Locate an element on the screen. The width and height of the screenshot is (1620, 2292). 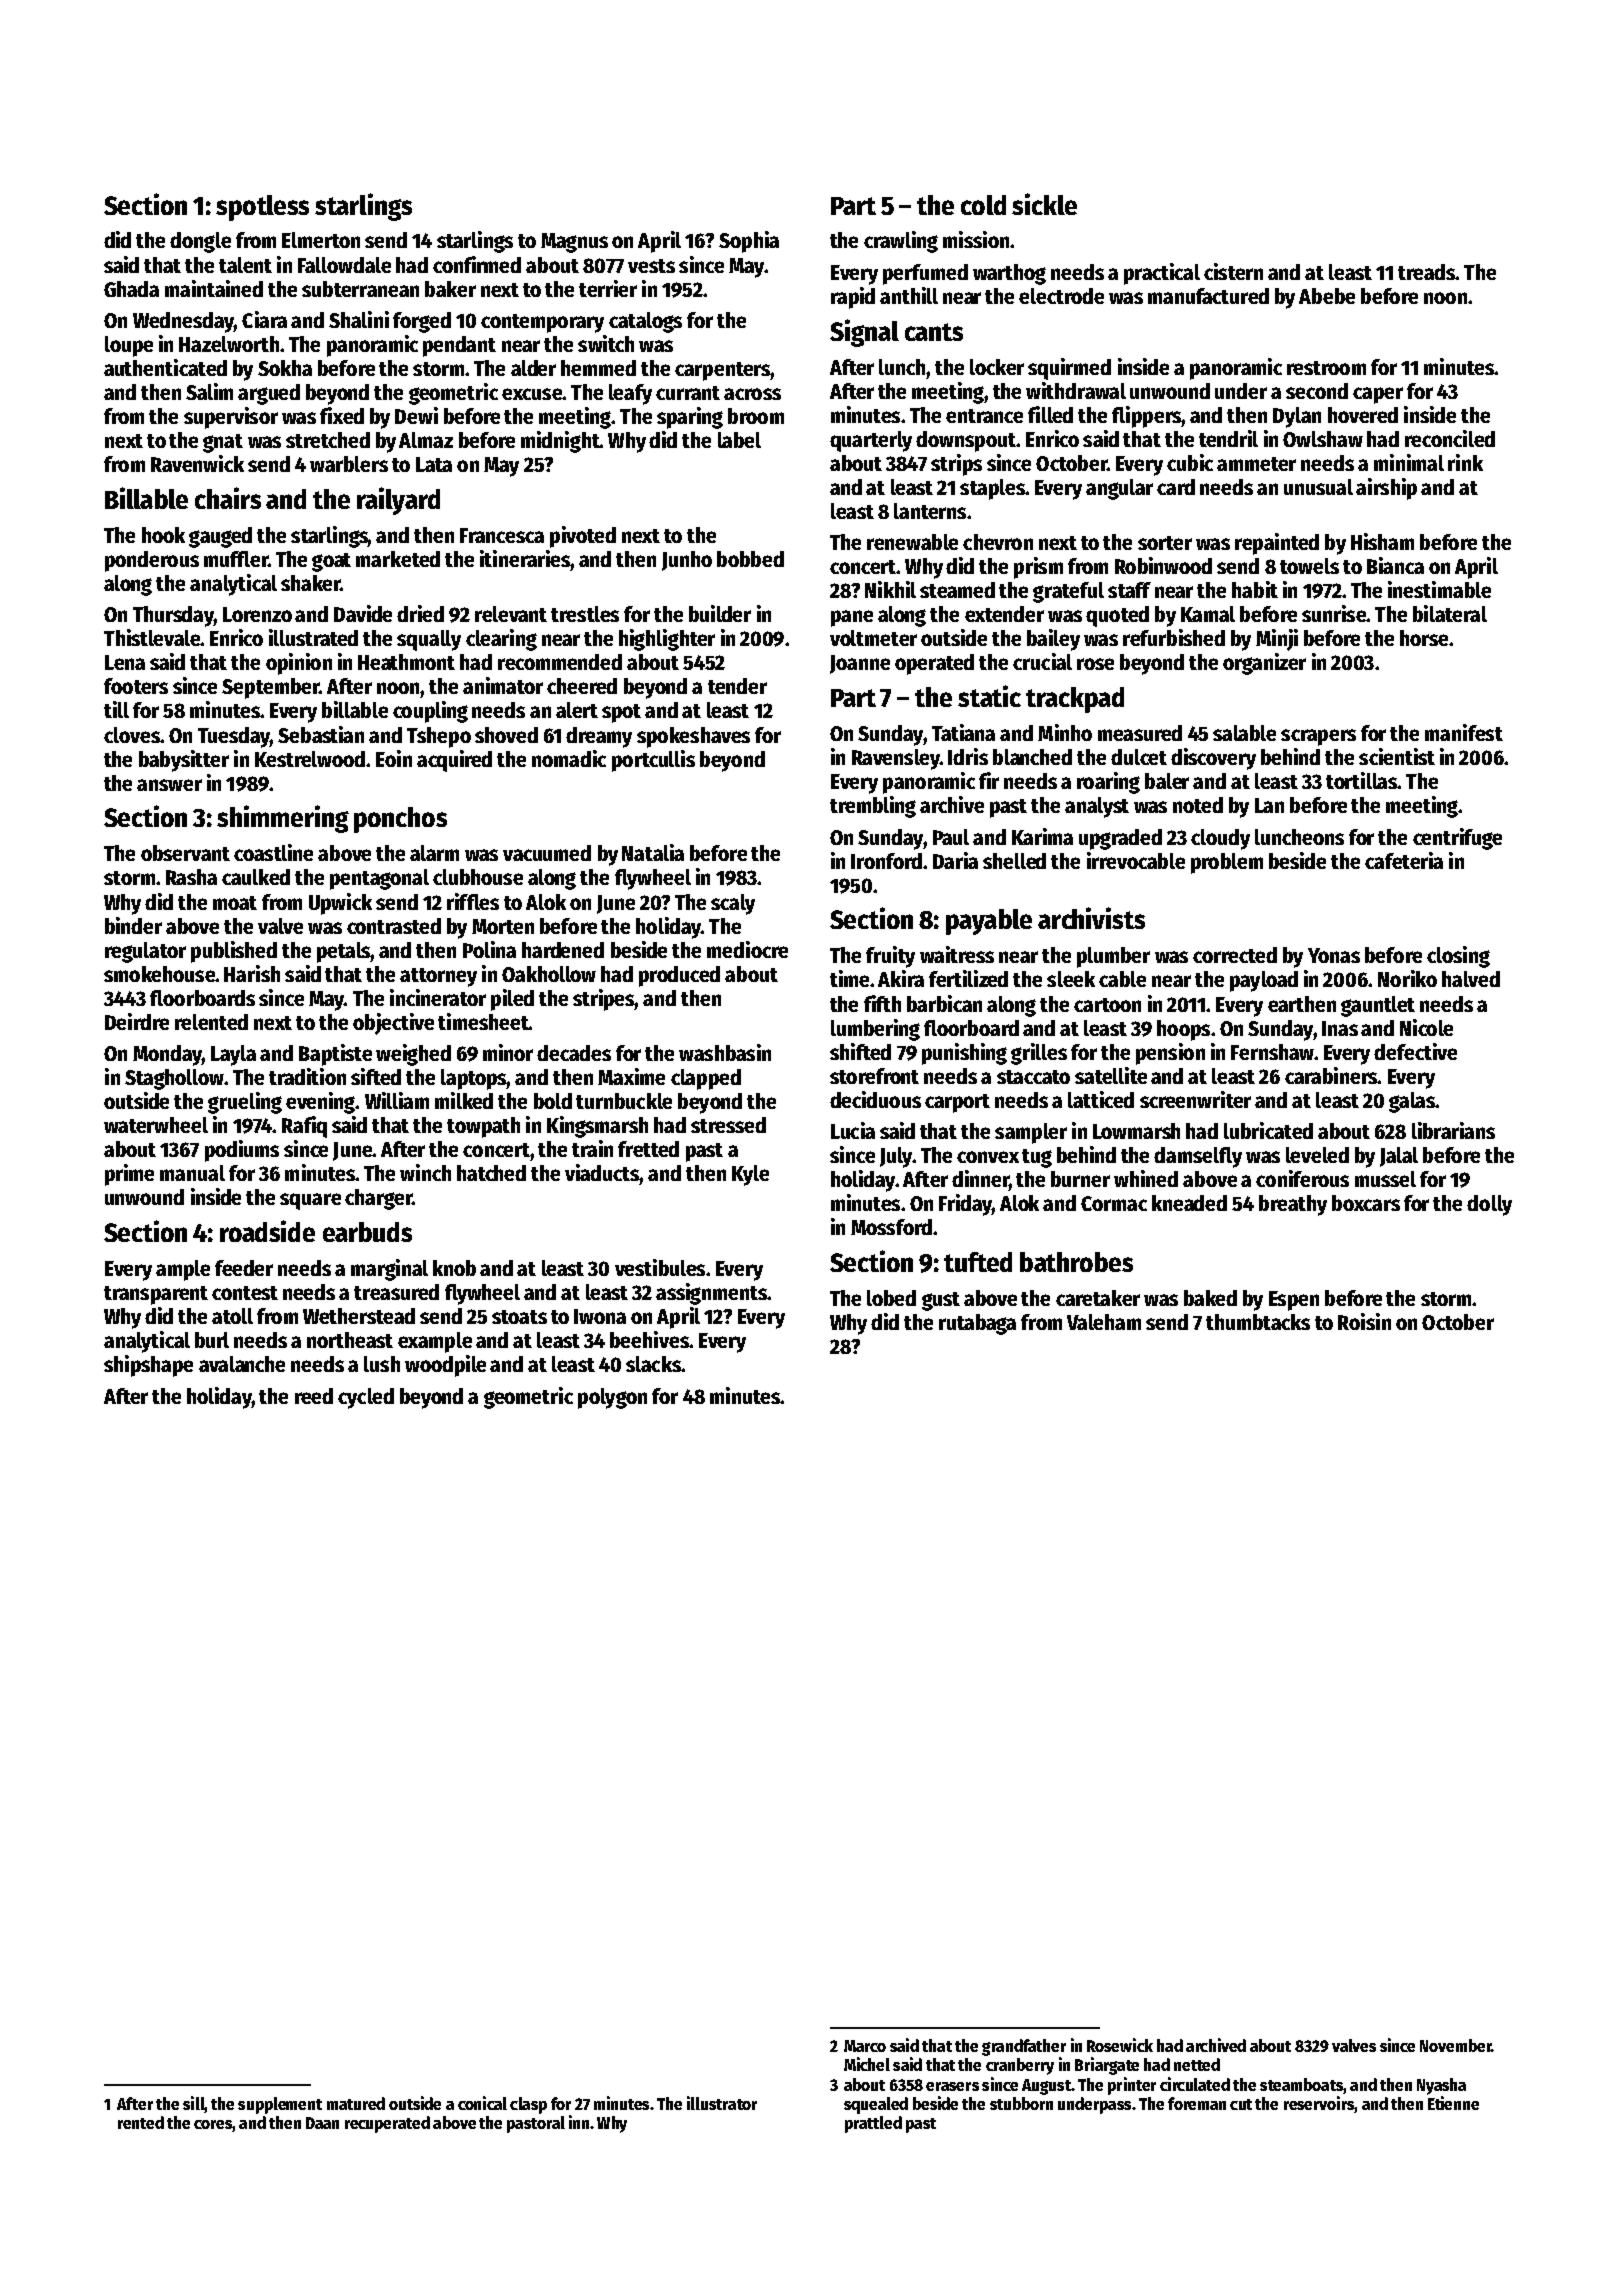
Etienne is located at coordinates (1453, 2103).
